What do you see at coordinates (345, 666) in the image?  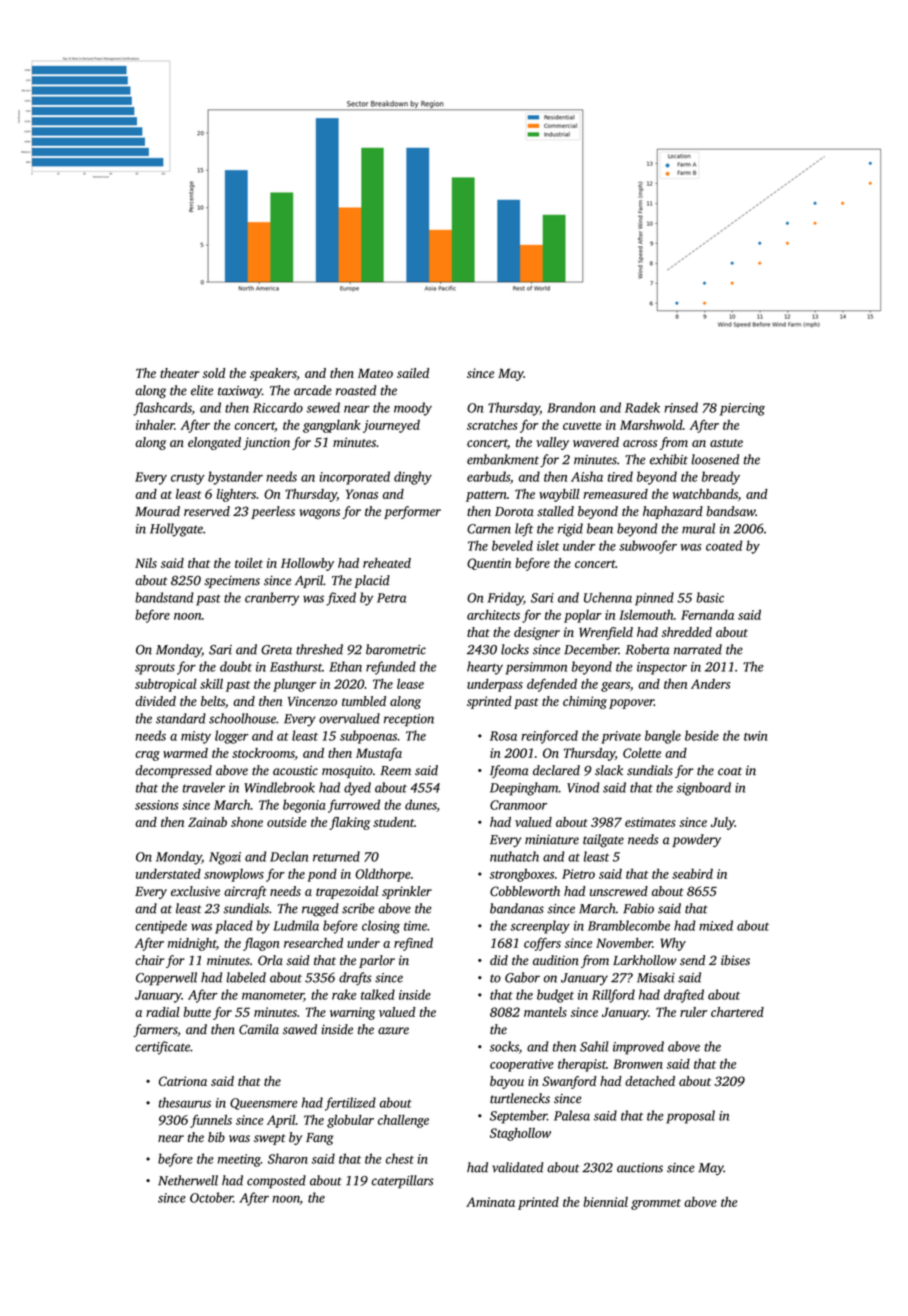 I see `Ethan` at bounding box center [345, 666].
